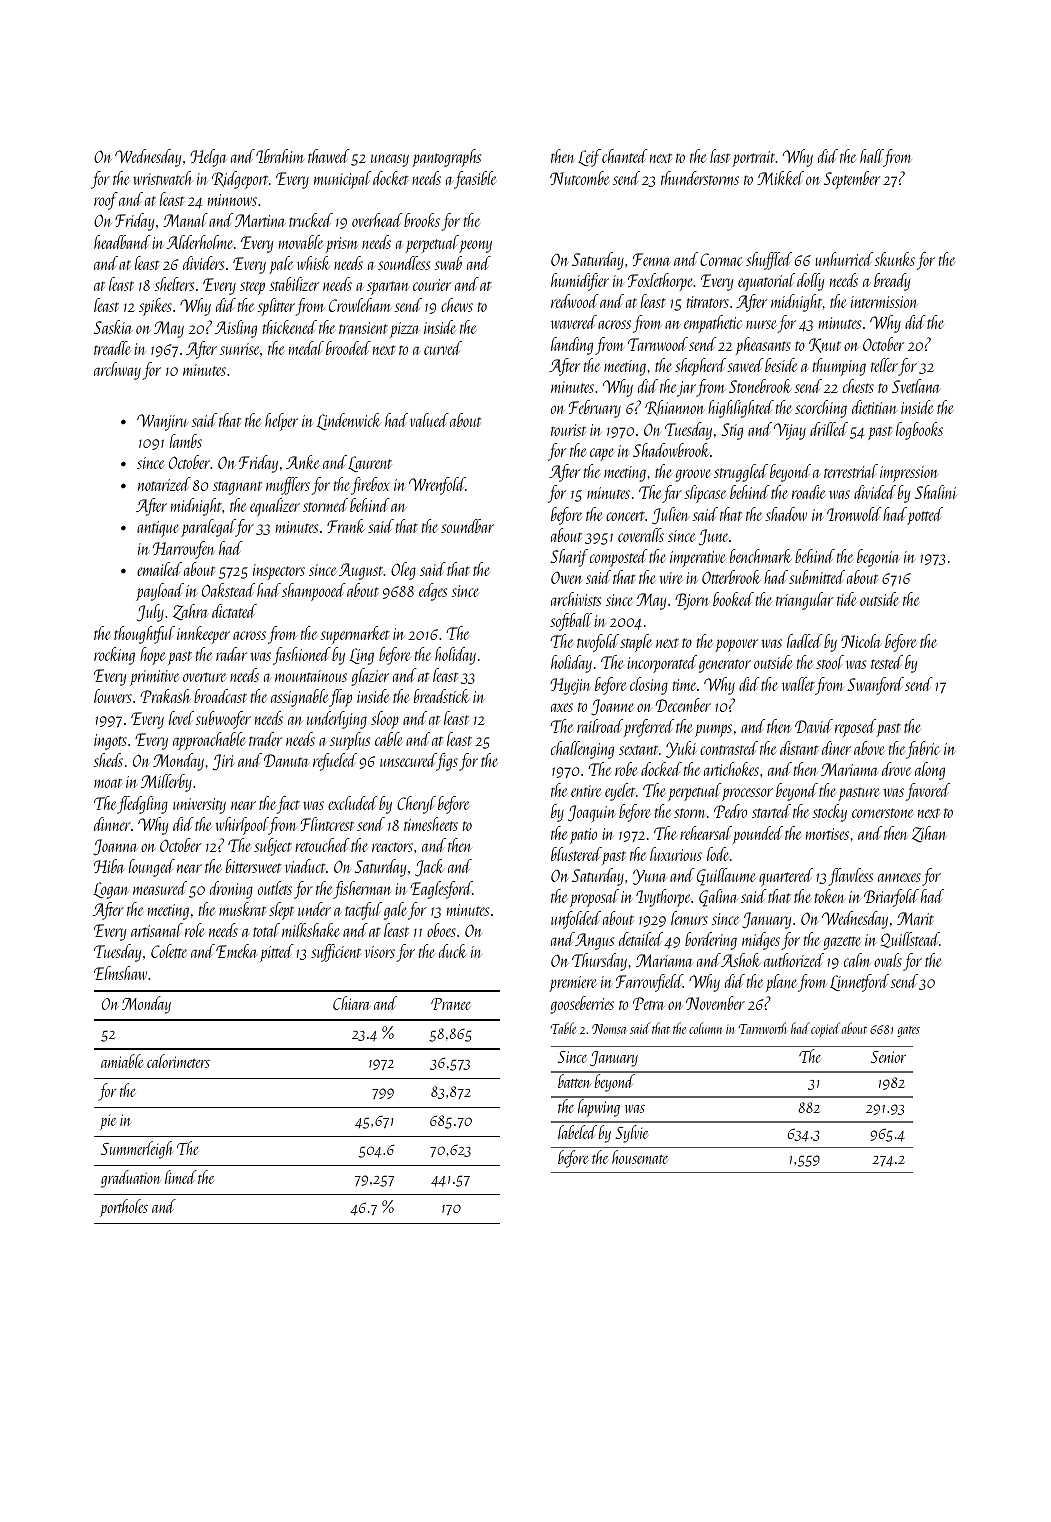  Describe the element at coordinates (404, 263) in the screenshot. I see `soundless` at that location.
